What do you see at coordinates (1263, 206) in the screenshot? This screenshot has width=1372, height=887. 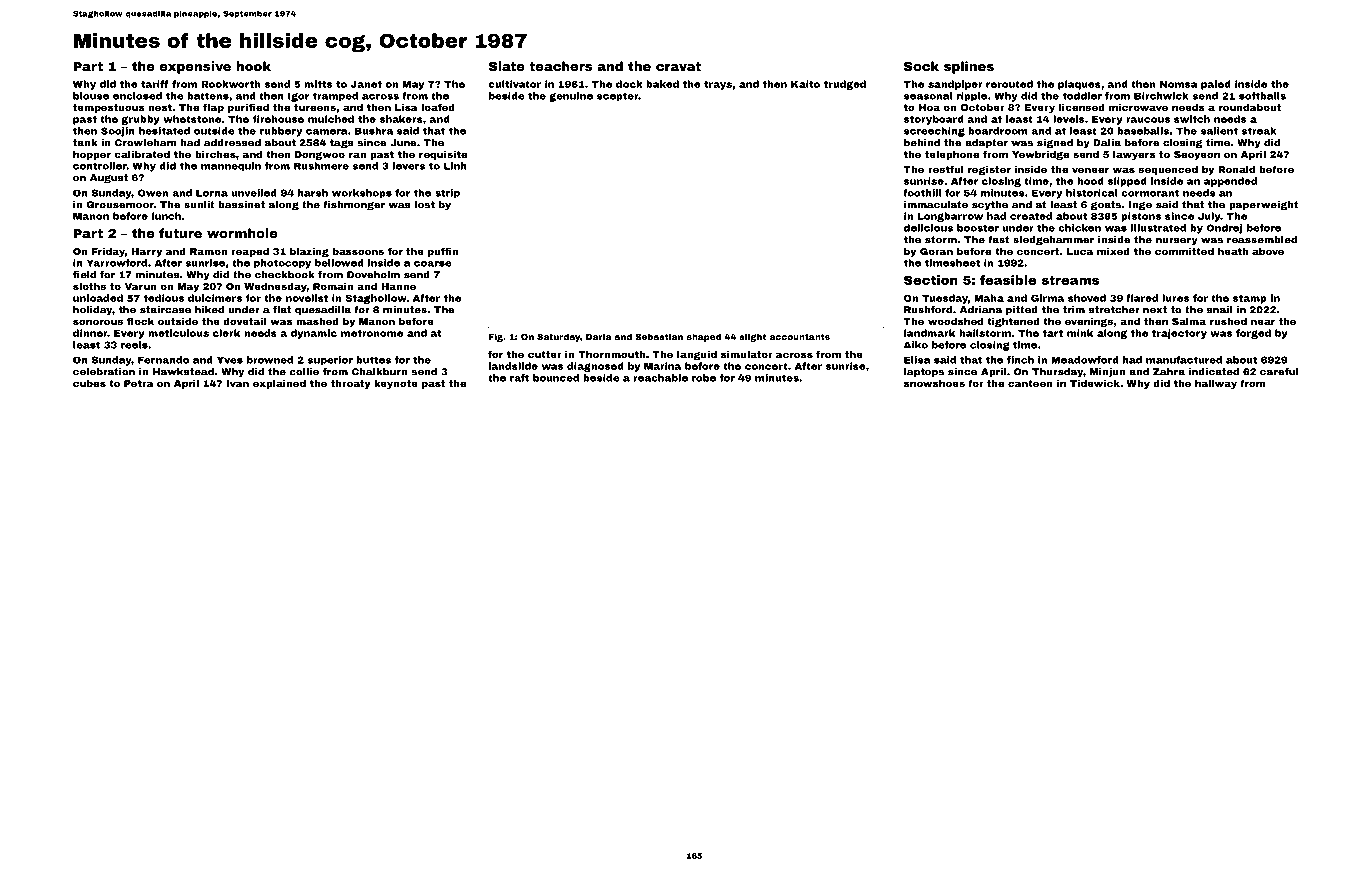 I see `paperweight` at bounding box center [1263, 206].
